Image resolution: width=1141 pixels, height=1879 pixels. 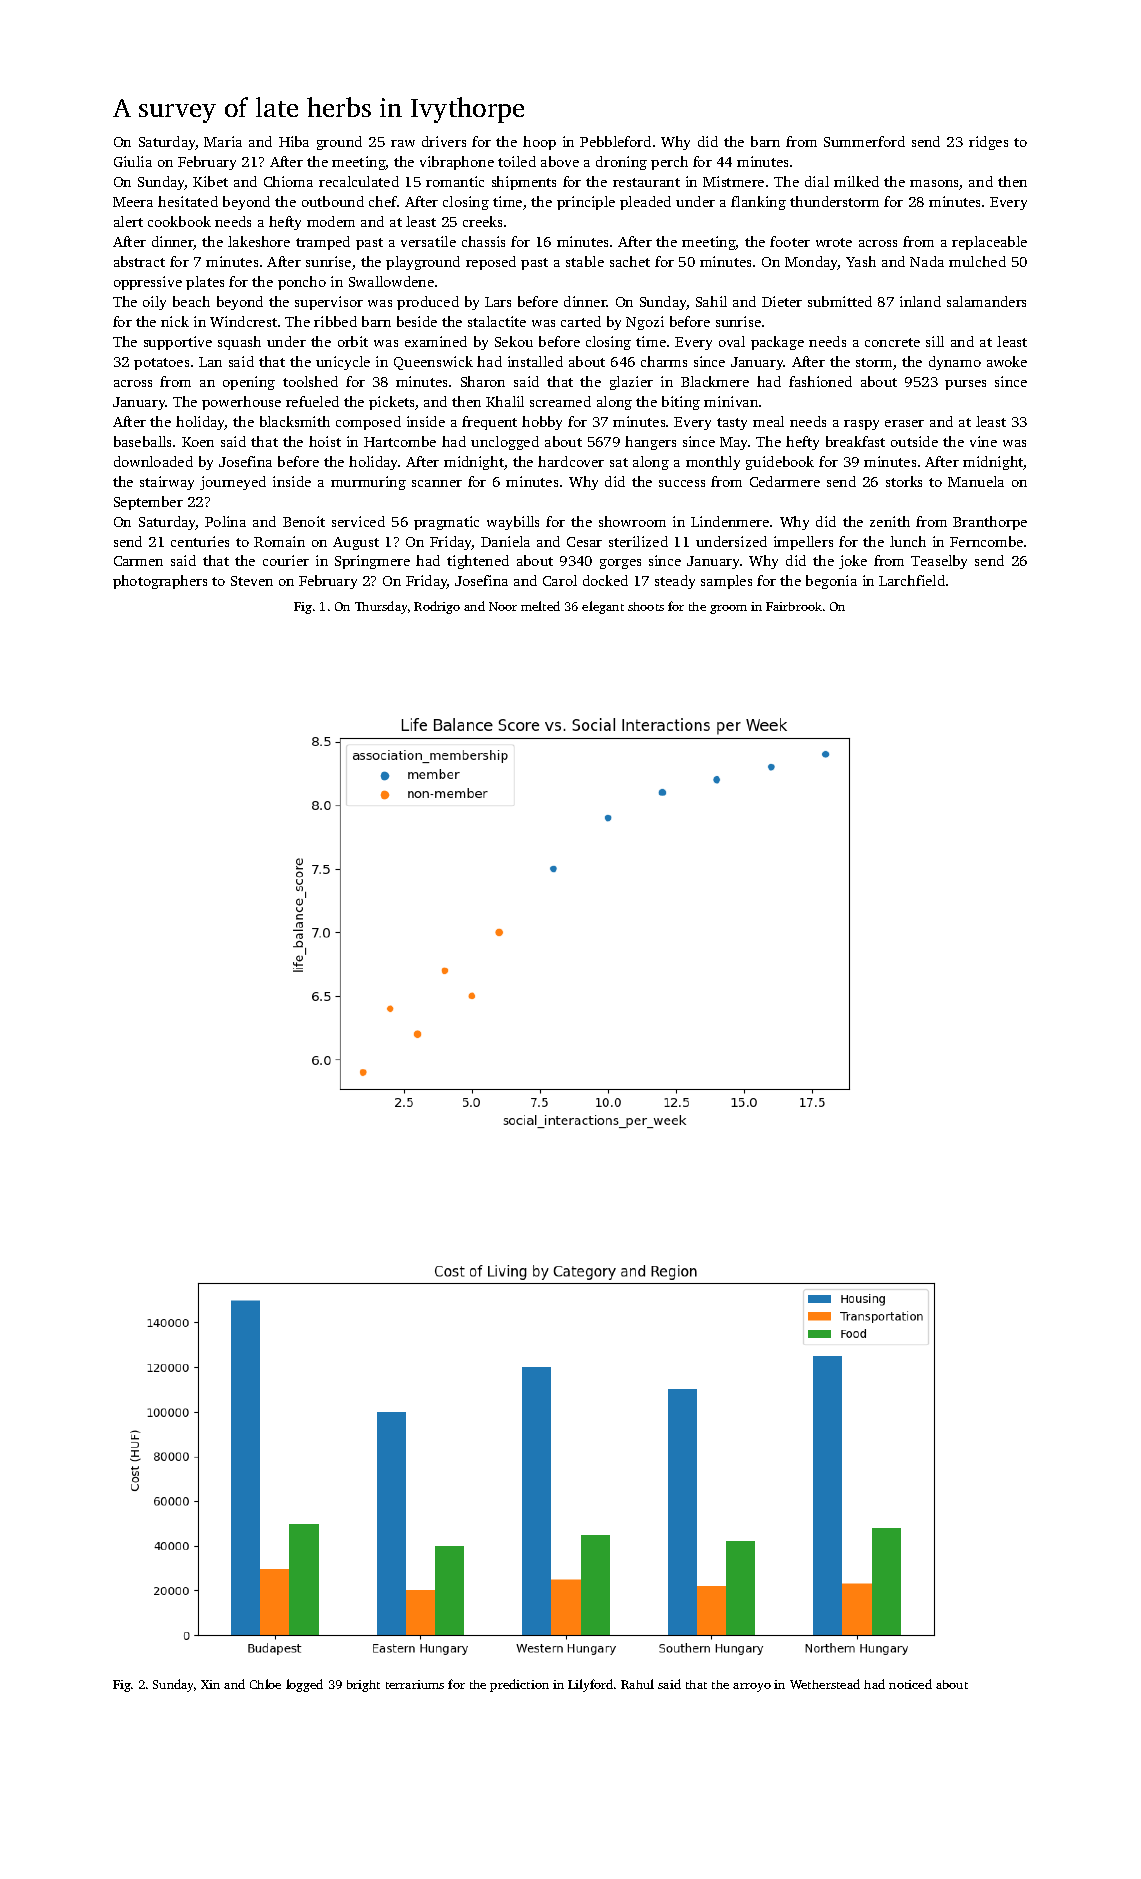 What do you see at coordinates (752, 1687) in the screenshot?
I see `arroyo` at bounding box center [752, 1687].
